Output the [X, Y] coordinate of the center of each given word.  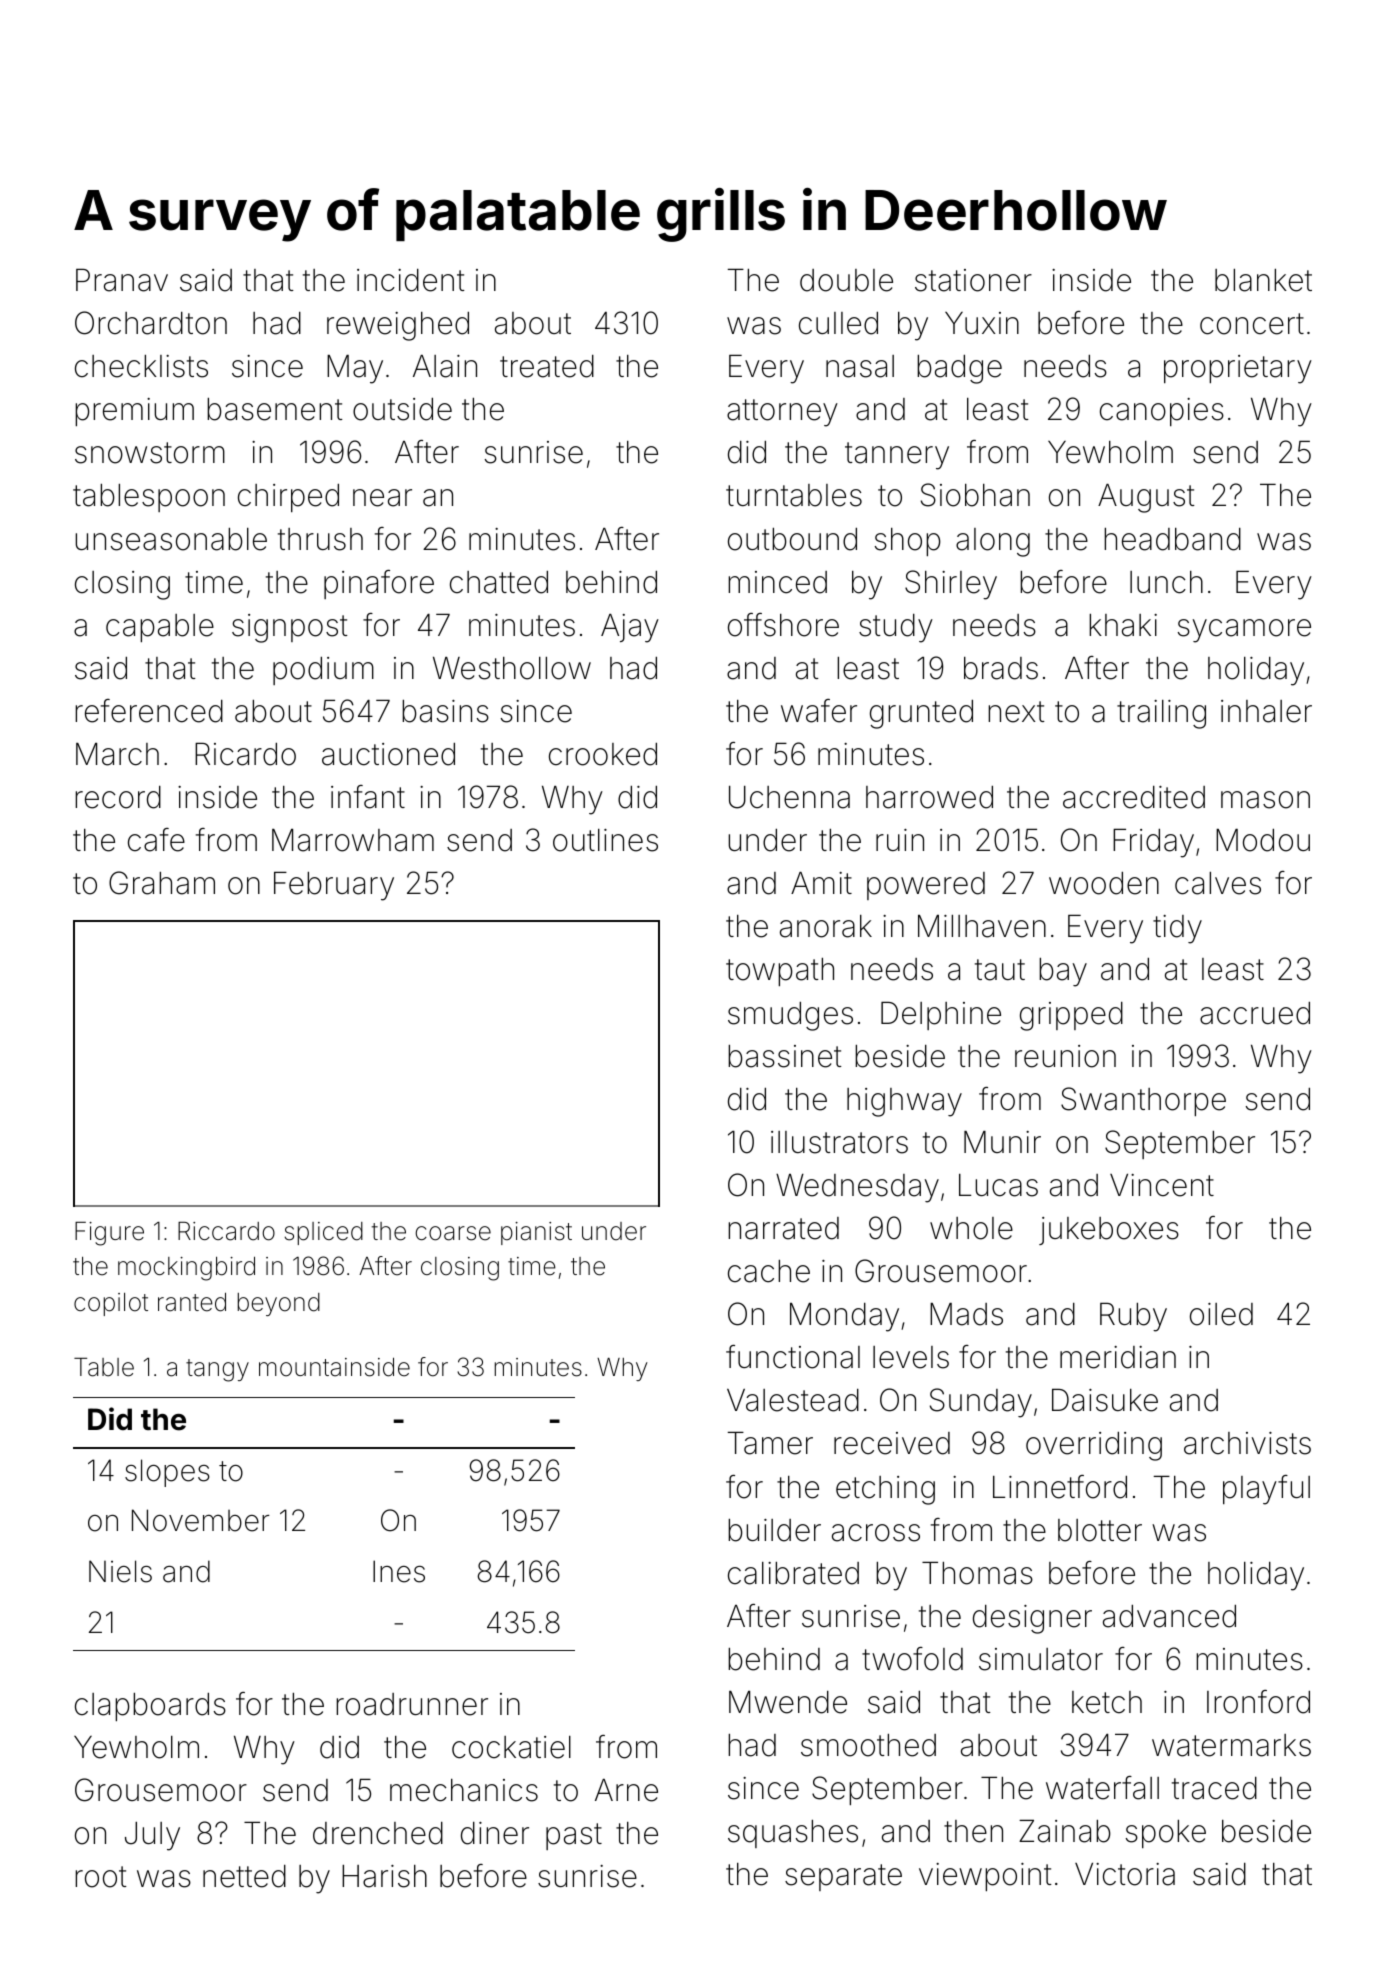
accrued [1255, 1013]
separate [843, 1877]
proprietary [1238, 369]
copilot [111, 1304]
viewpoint [985, 1877]
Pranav [122, 280]
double [846, 280]
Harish [384, 1876]
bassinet [785, 1056]
